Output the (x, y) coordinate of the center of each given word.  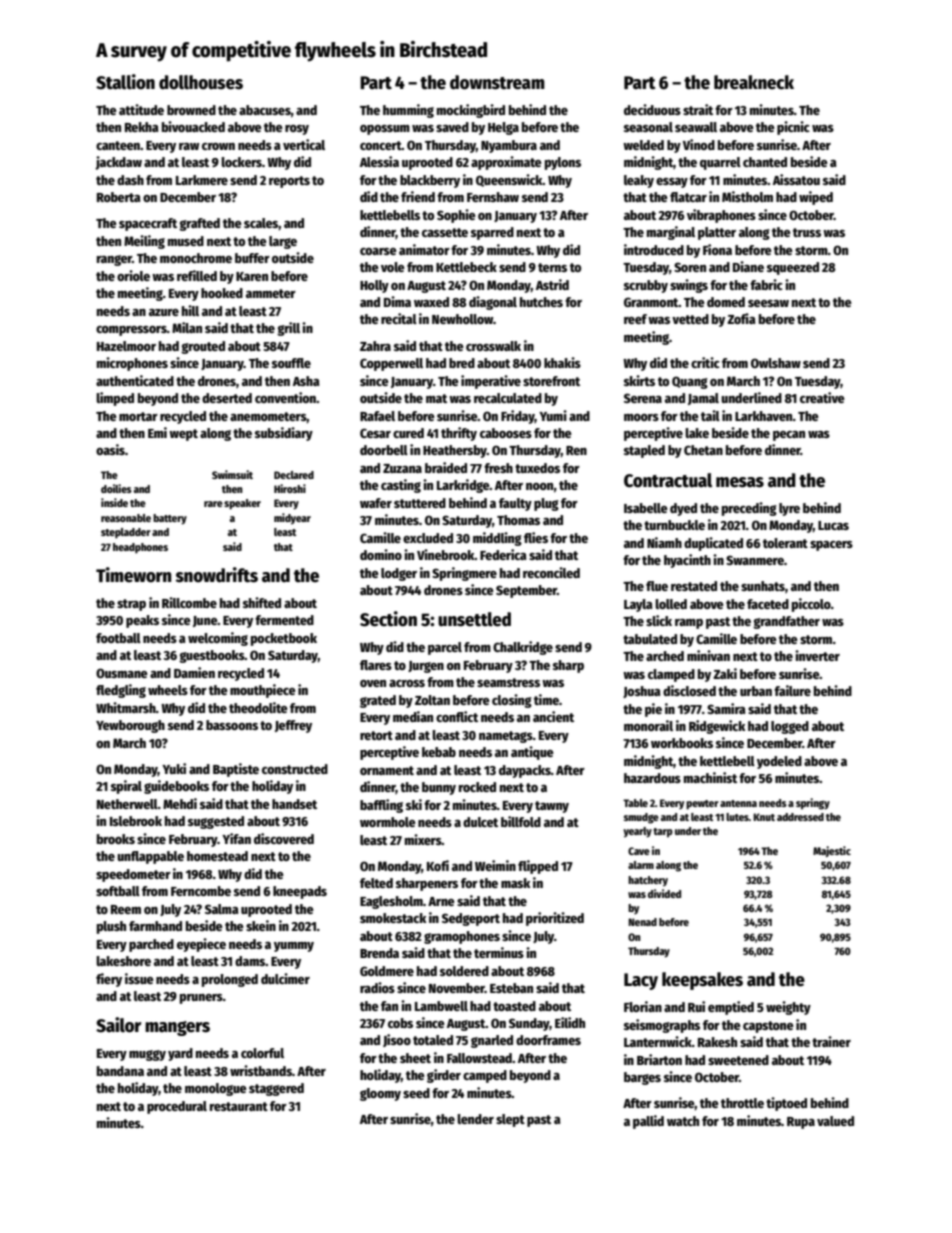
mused (186, 241)
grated (378, 701)
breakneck (754, 82)
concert (381, 145)
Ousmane (122, 673)
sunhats (763, 586)
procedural (177, 1107)
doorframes (548, 1040)
